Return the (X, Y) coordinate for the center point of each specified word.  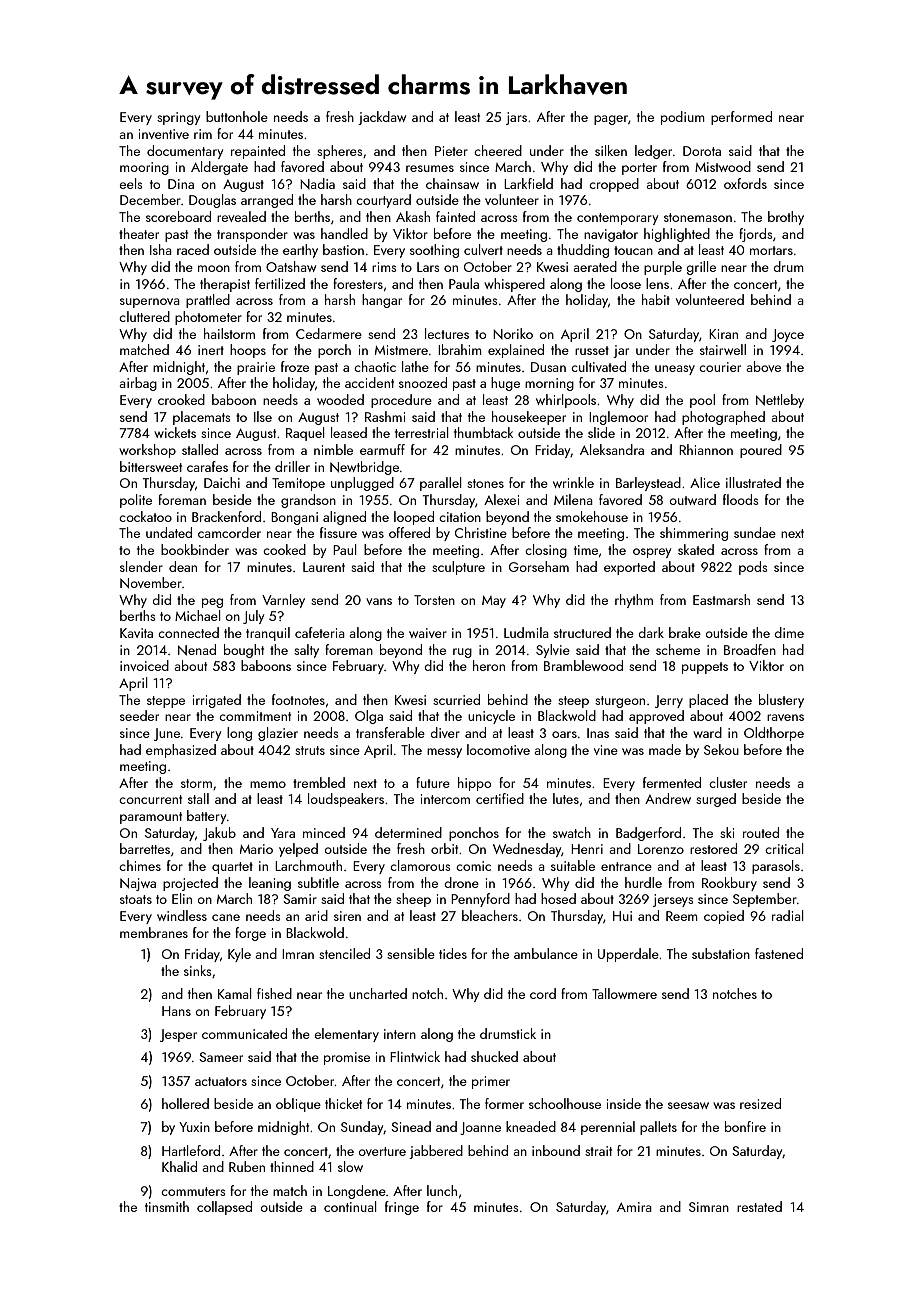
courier (720, 367)
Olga (369, 717)
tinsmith (167, 1206)
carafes (207, 466)
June (167, 734)
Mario (256, 849)
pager (611, 120)
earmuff (382, 449)
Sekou (721, 749)
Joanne (480, 1128)
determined (408, 832)
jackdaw (382, 118)
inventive (164, 134)
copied (724, 917)
